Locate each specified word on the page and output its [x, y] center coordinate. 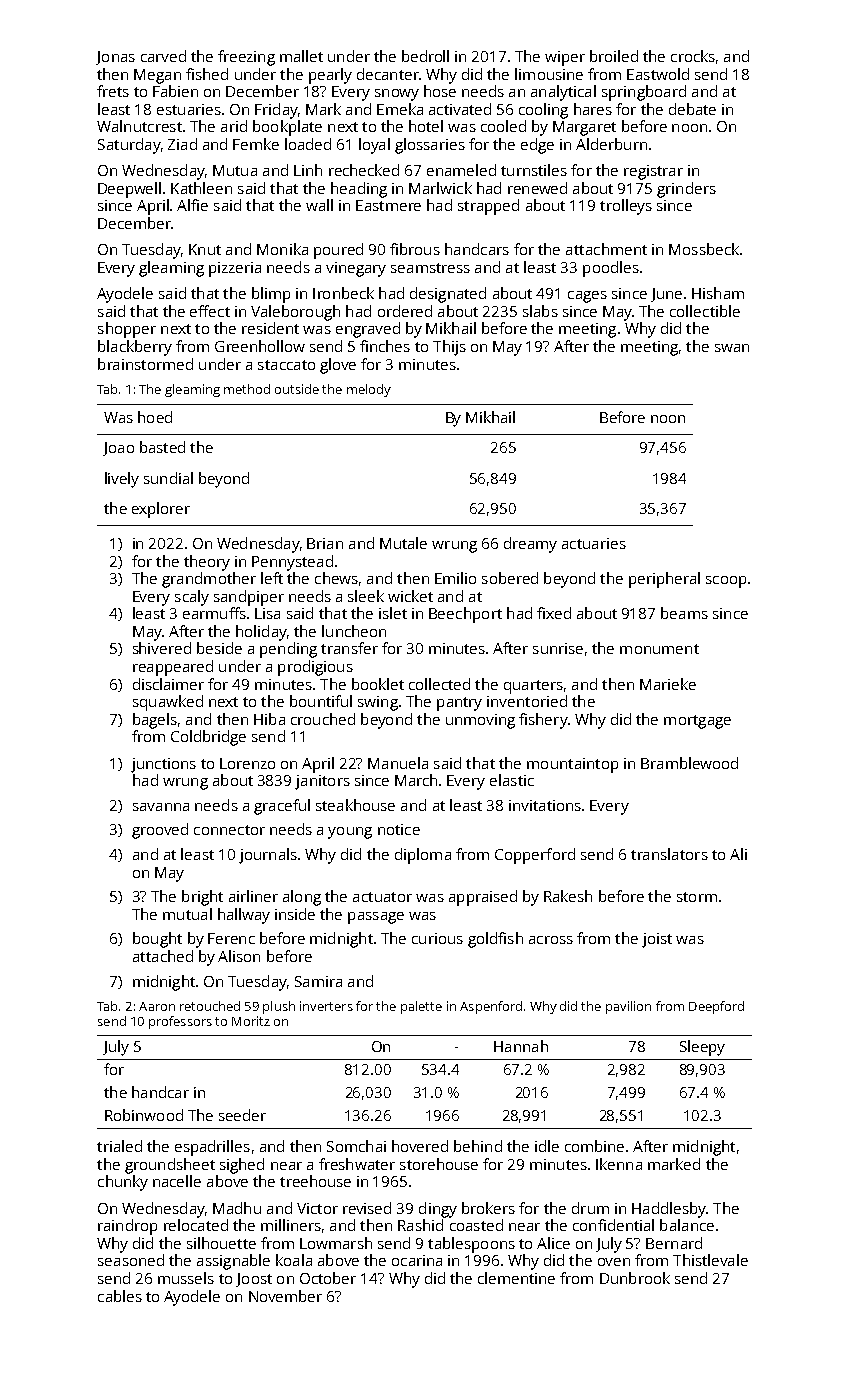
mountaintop [572, 765]
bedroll [425, 56]
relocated [196, 1225]
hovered [420, 1146]
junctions [163, 765]
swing [378, 703]
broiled [614, 56]
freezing [246, 58]
